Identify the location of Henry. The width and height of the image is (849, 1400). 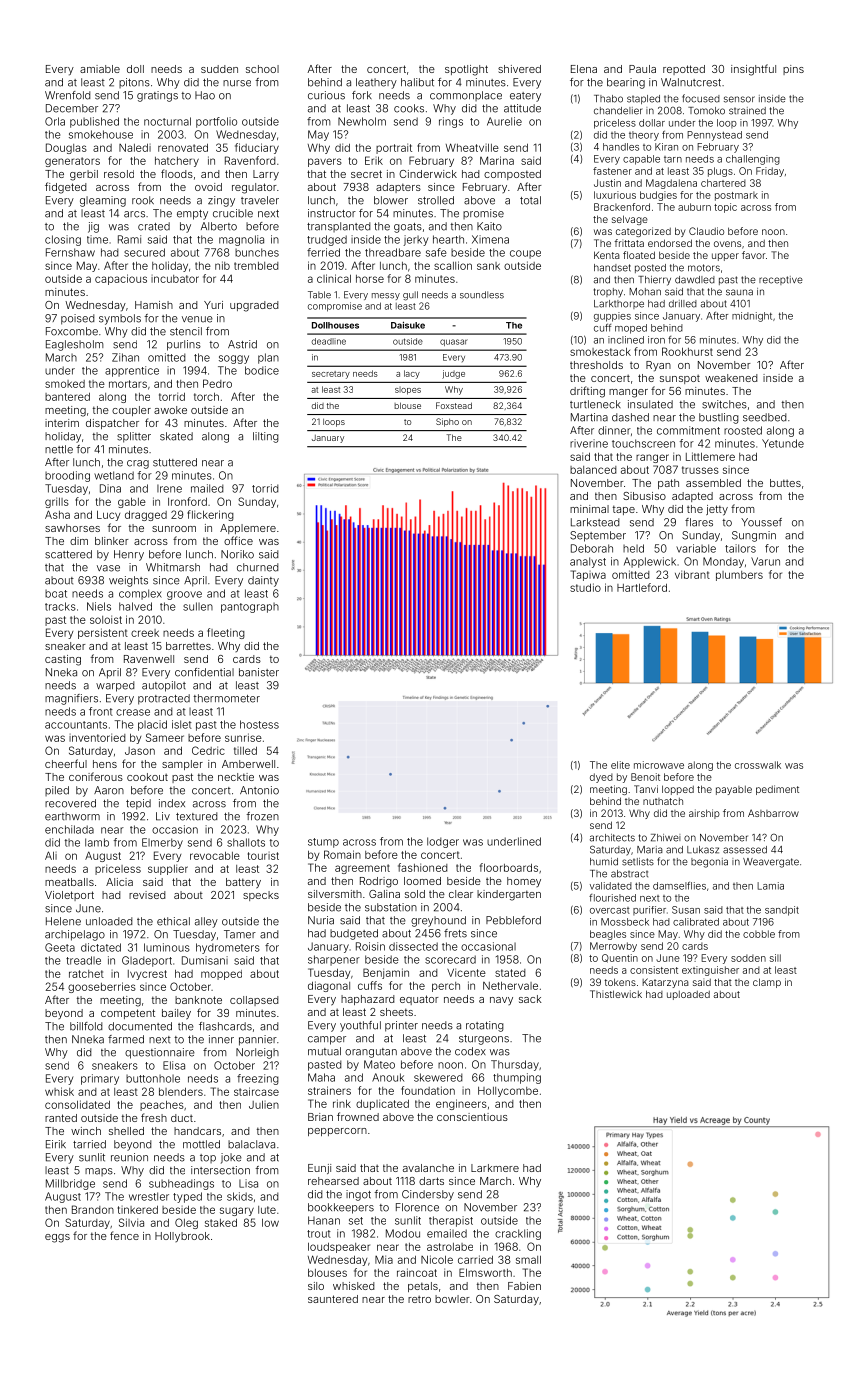
(129, 555).
